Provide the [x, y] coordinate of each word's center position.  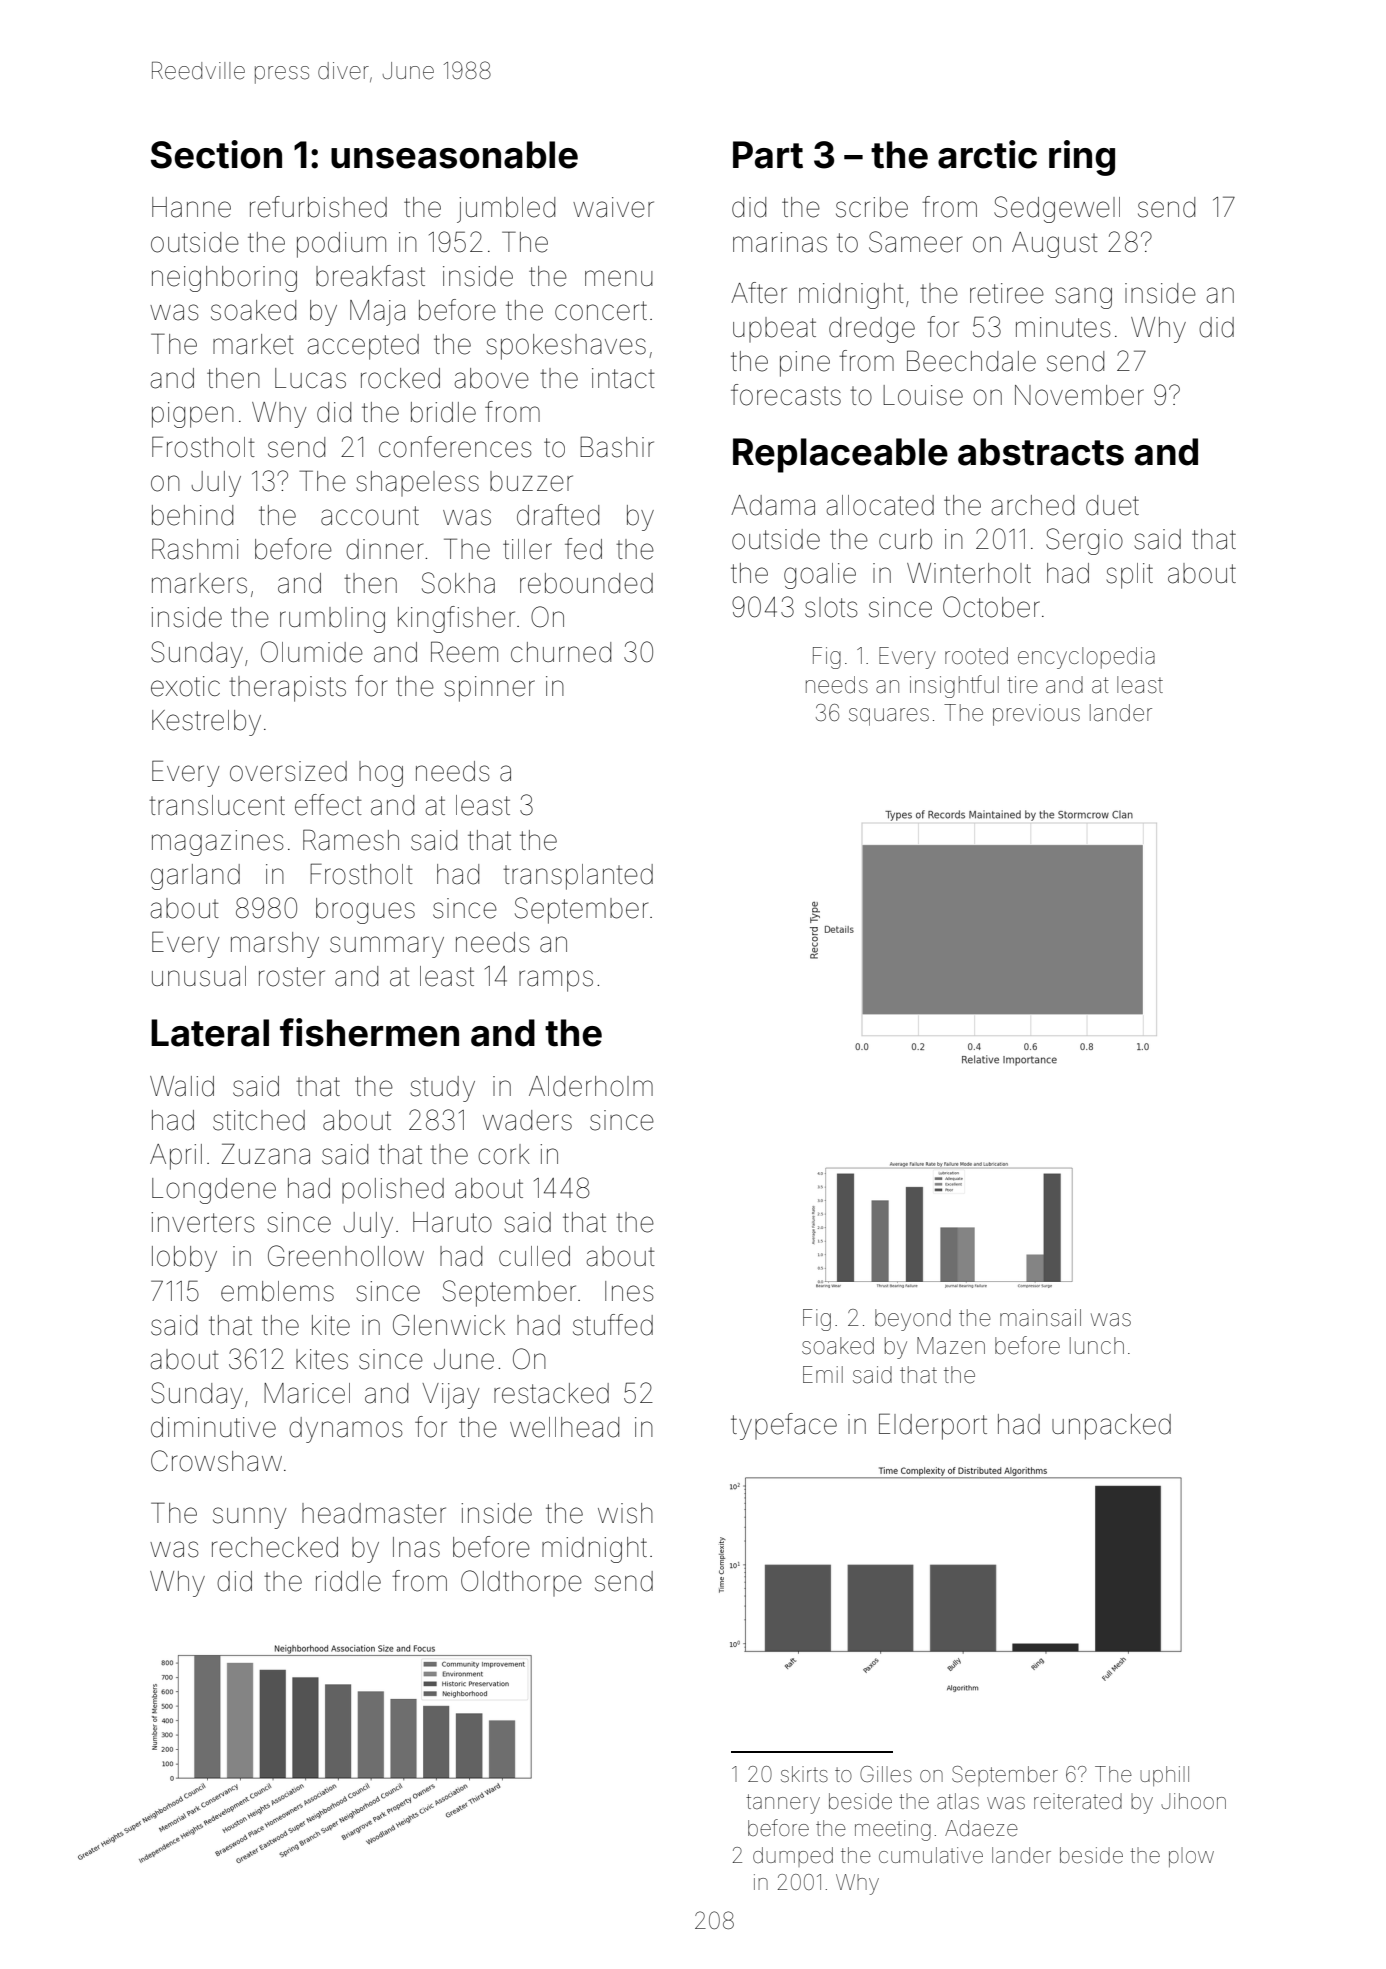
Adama [773, 505]
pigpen [193, 415]
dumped [793, 1857]
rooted [976, 656]
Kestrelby [206, 723]
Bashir [617, 447]
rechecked [275, 1547]
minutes [1063, 327]
